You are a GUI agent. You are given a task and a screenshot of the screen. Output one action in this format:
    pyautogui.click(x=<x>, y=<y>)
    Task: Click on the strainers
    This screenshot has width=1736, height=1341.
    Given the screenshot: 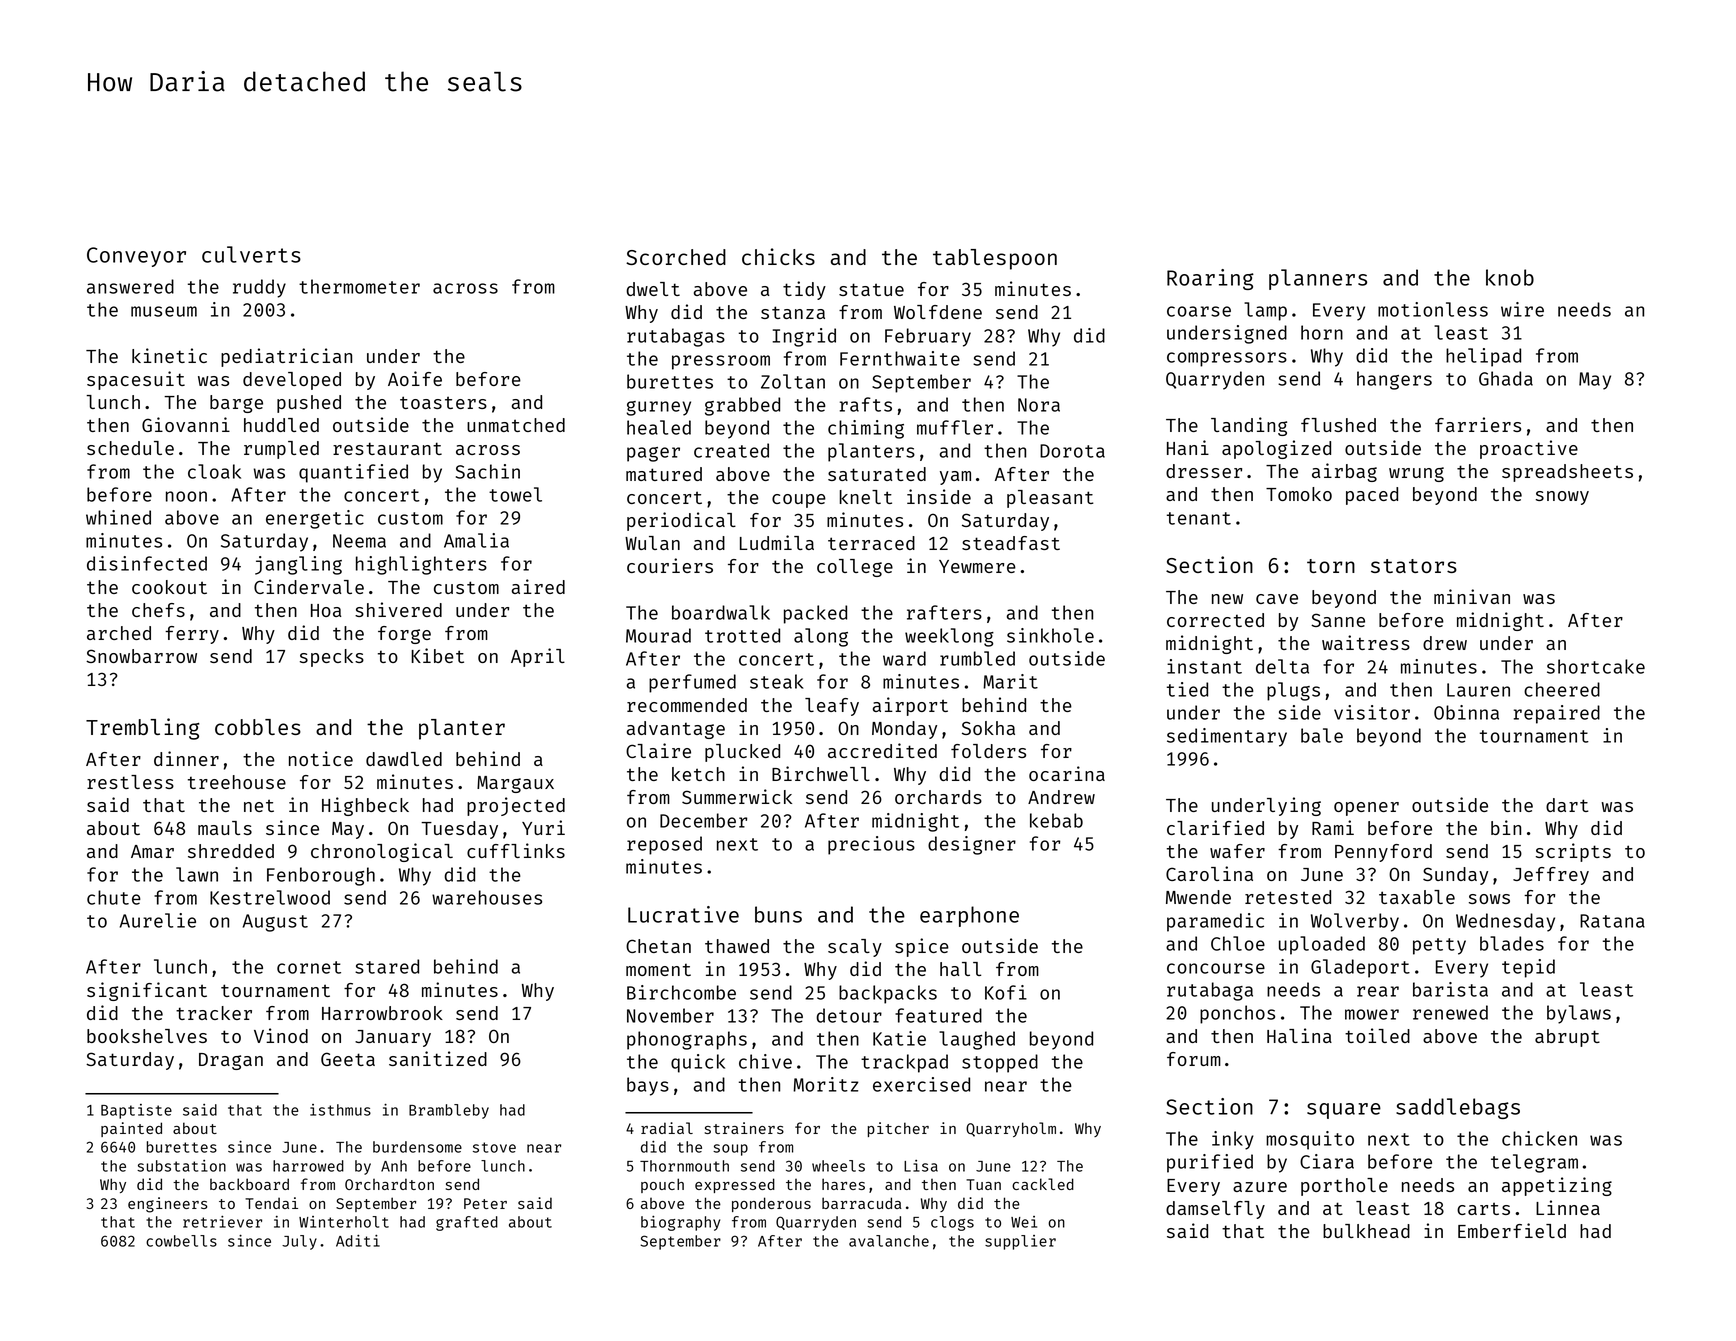 What is the action you would take?
    pyautogui.click(x=744, y=1128)
